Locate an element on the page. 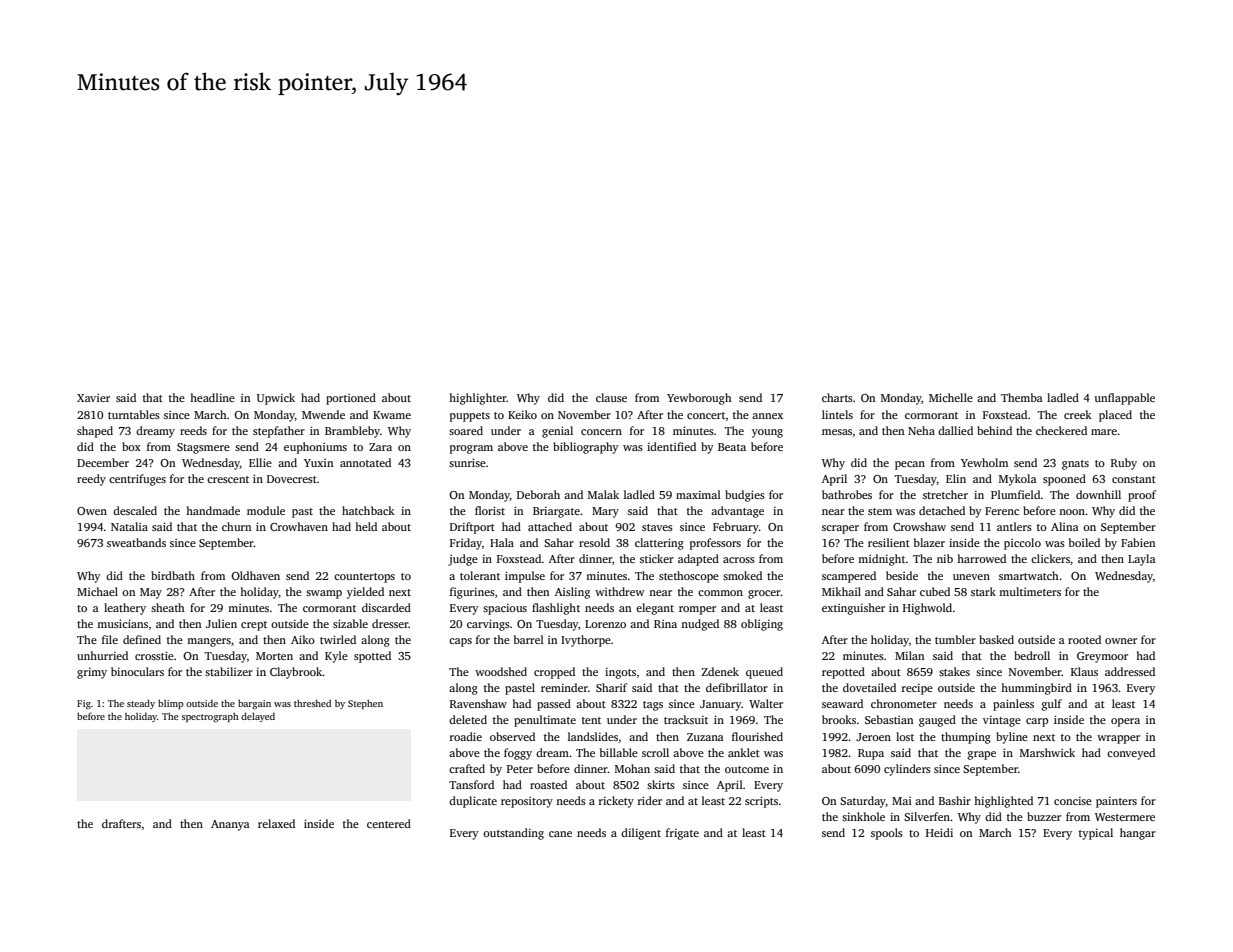 This image has width=1233, height=952. unflappable is located at coordinates (1125, 399).
